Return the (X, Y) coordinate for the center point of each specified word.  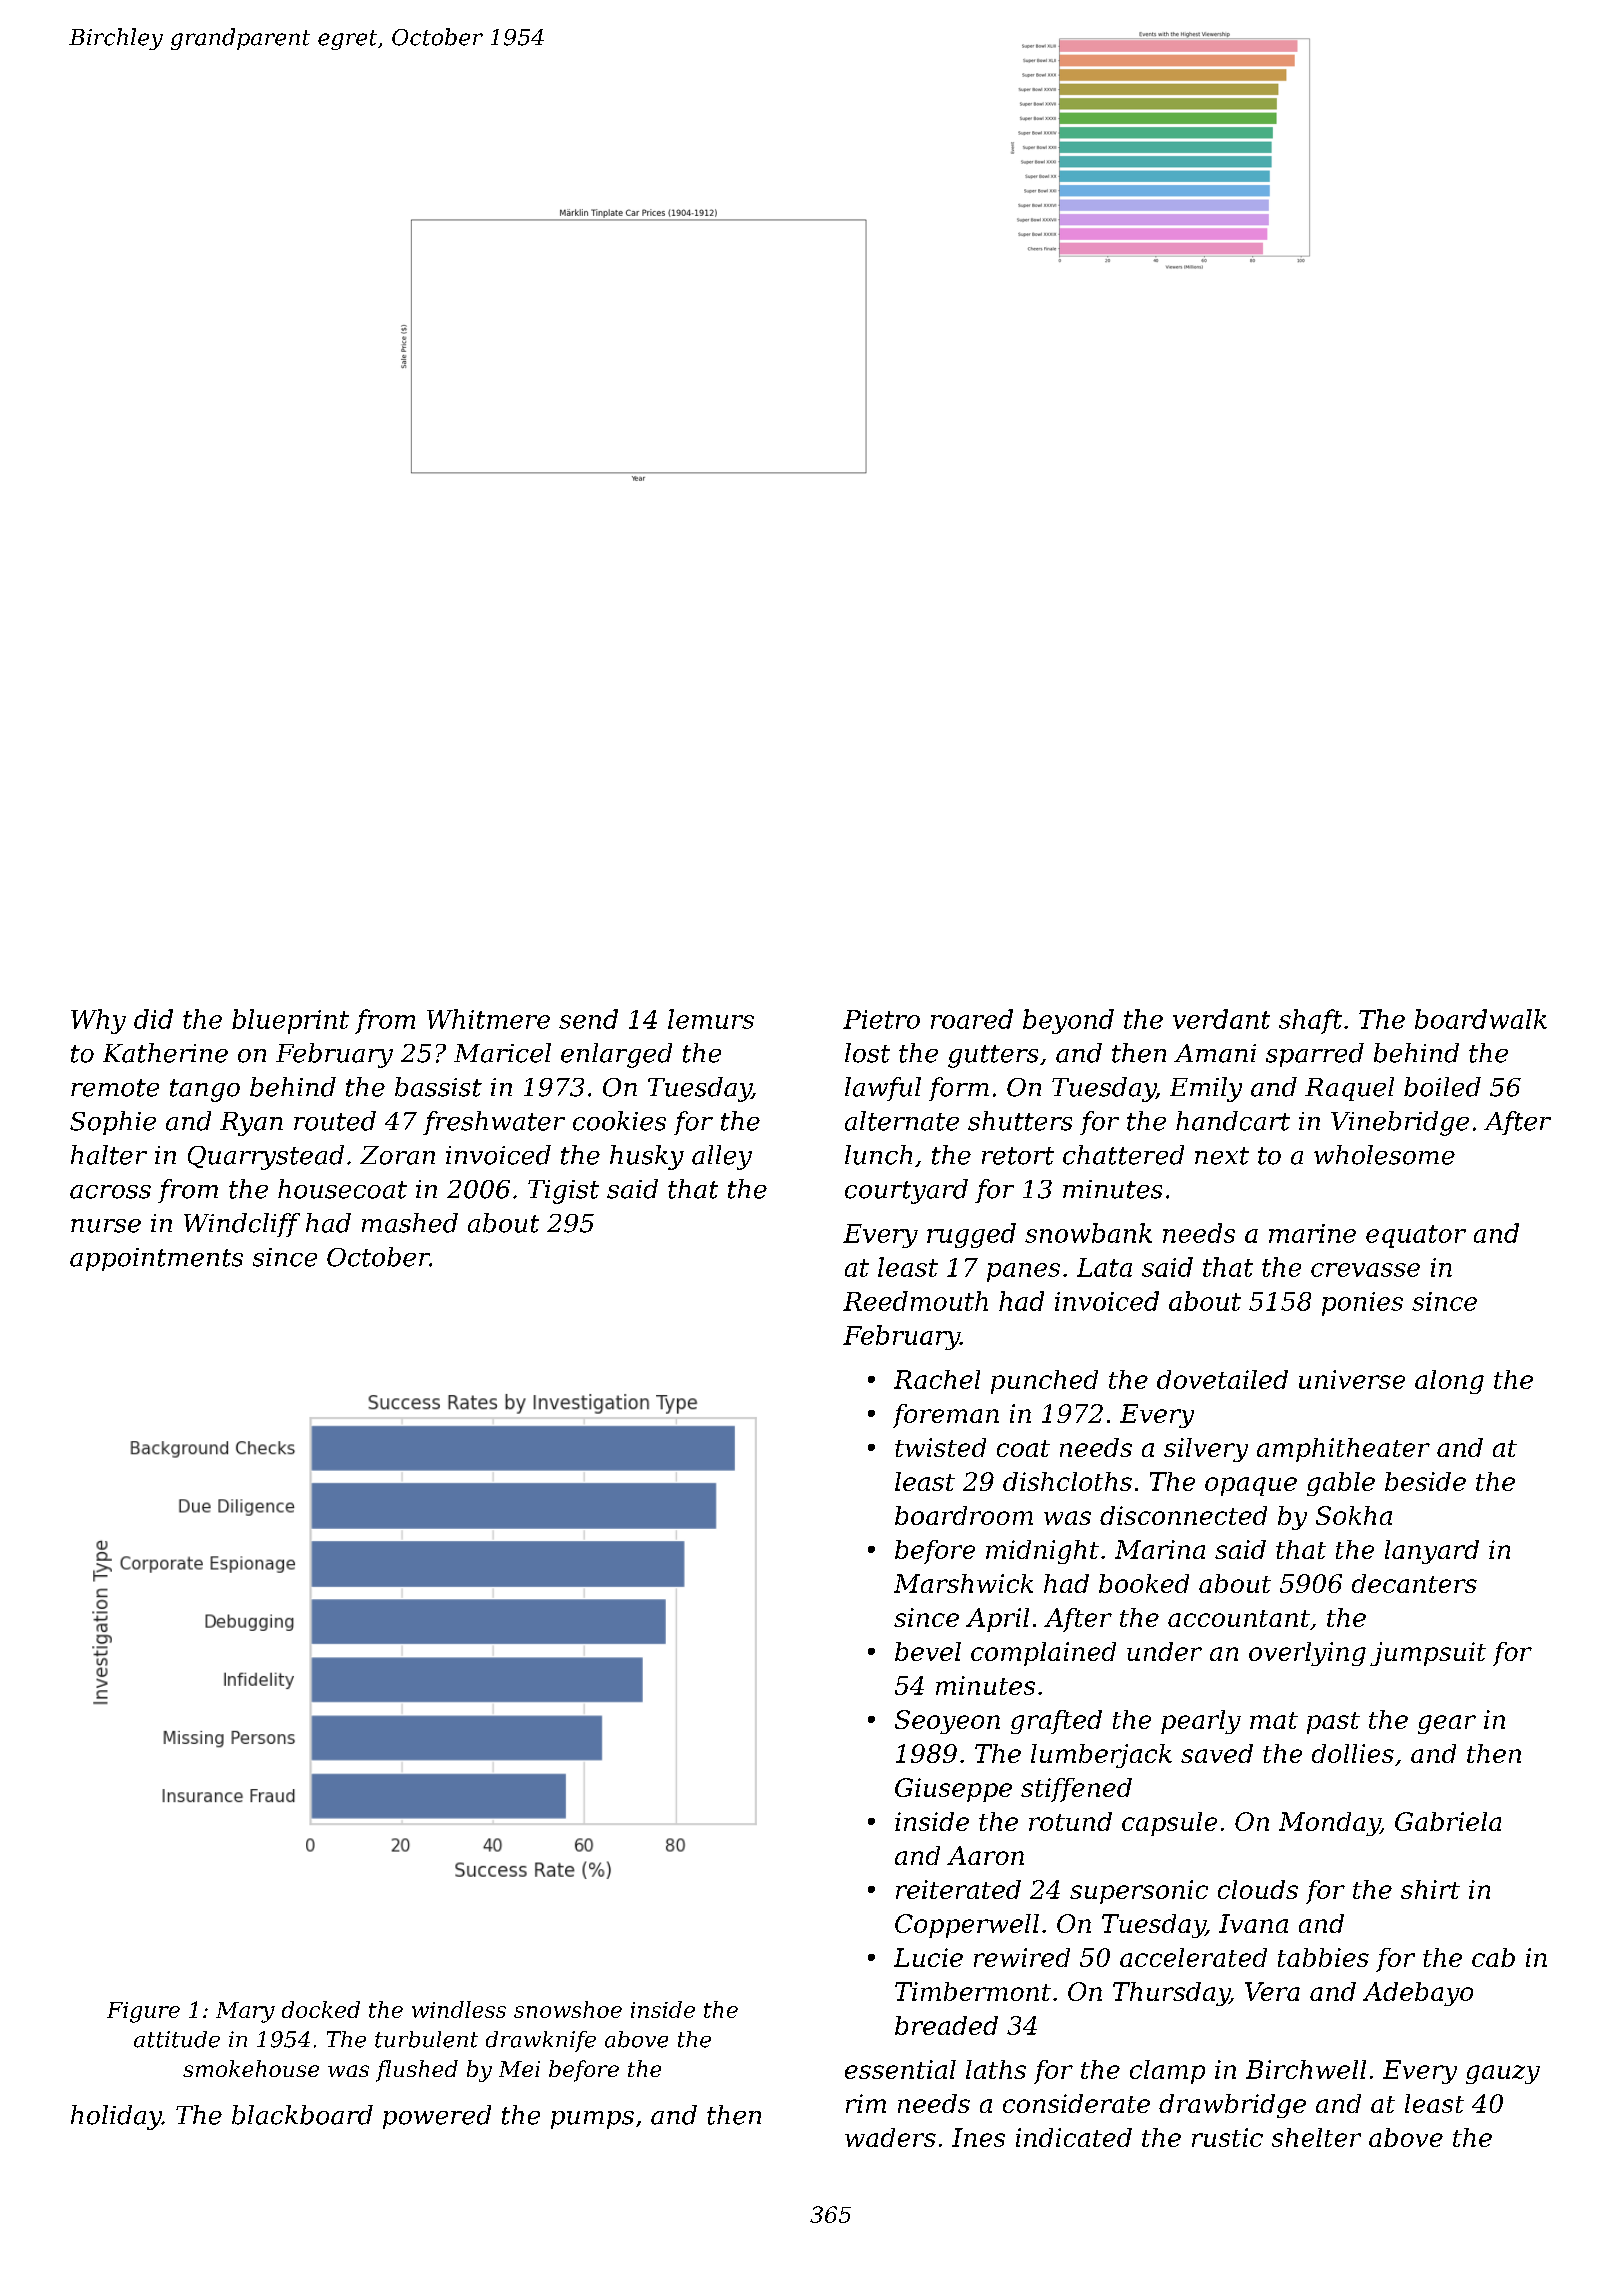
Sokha (1354, 1515)
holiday (116, 2117)
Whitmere (488, 1019)
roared (972, 1019)
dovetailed (1222, 1379)
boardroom (964, 1515)
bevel (928, 1651)
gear (1447, 1724)
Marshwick (963, 1583)
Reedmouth (915, 1301)
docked (321, 2009)
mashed (410, 1223)
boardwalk (1481, 1019)
